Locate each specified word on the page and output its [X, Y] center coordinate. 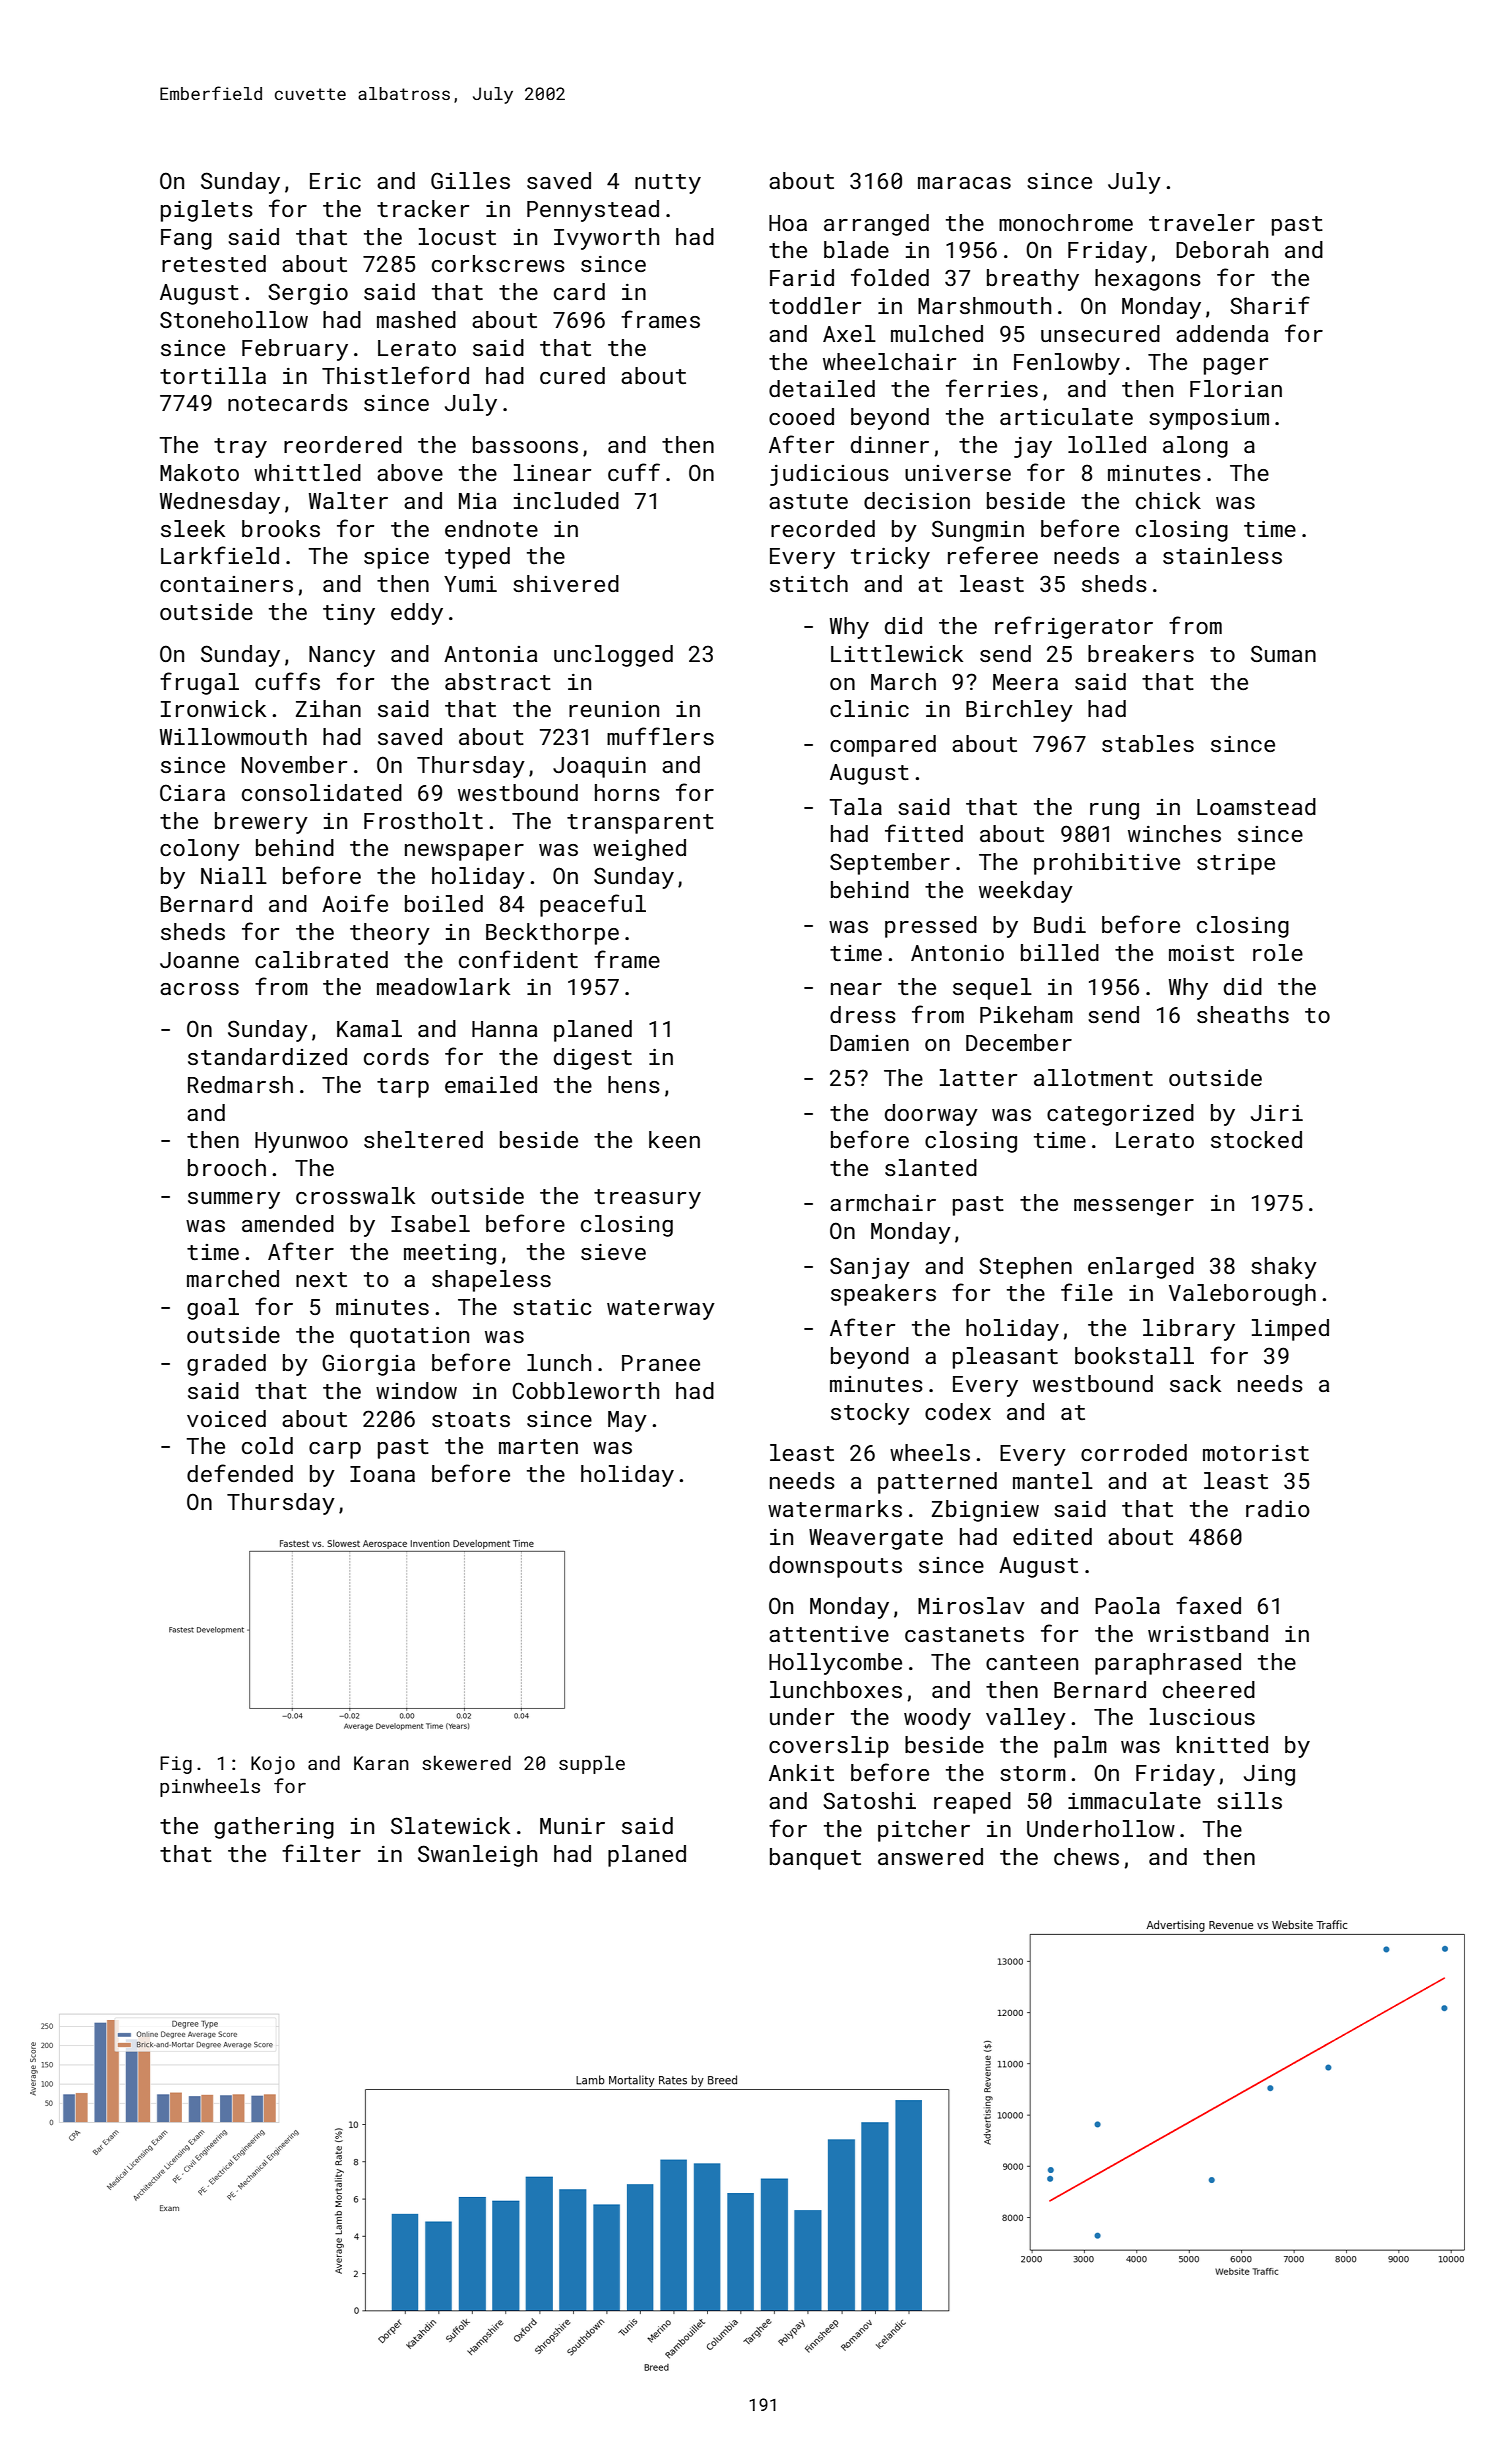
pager [1236, 366]
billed [1060, 952]
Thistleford [395, 375]
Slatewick [450, 1825]
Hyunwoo [301, 1142]
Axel [849, 333]
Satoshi [869, 1800]
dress [863, 1014]
